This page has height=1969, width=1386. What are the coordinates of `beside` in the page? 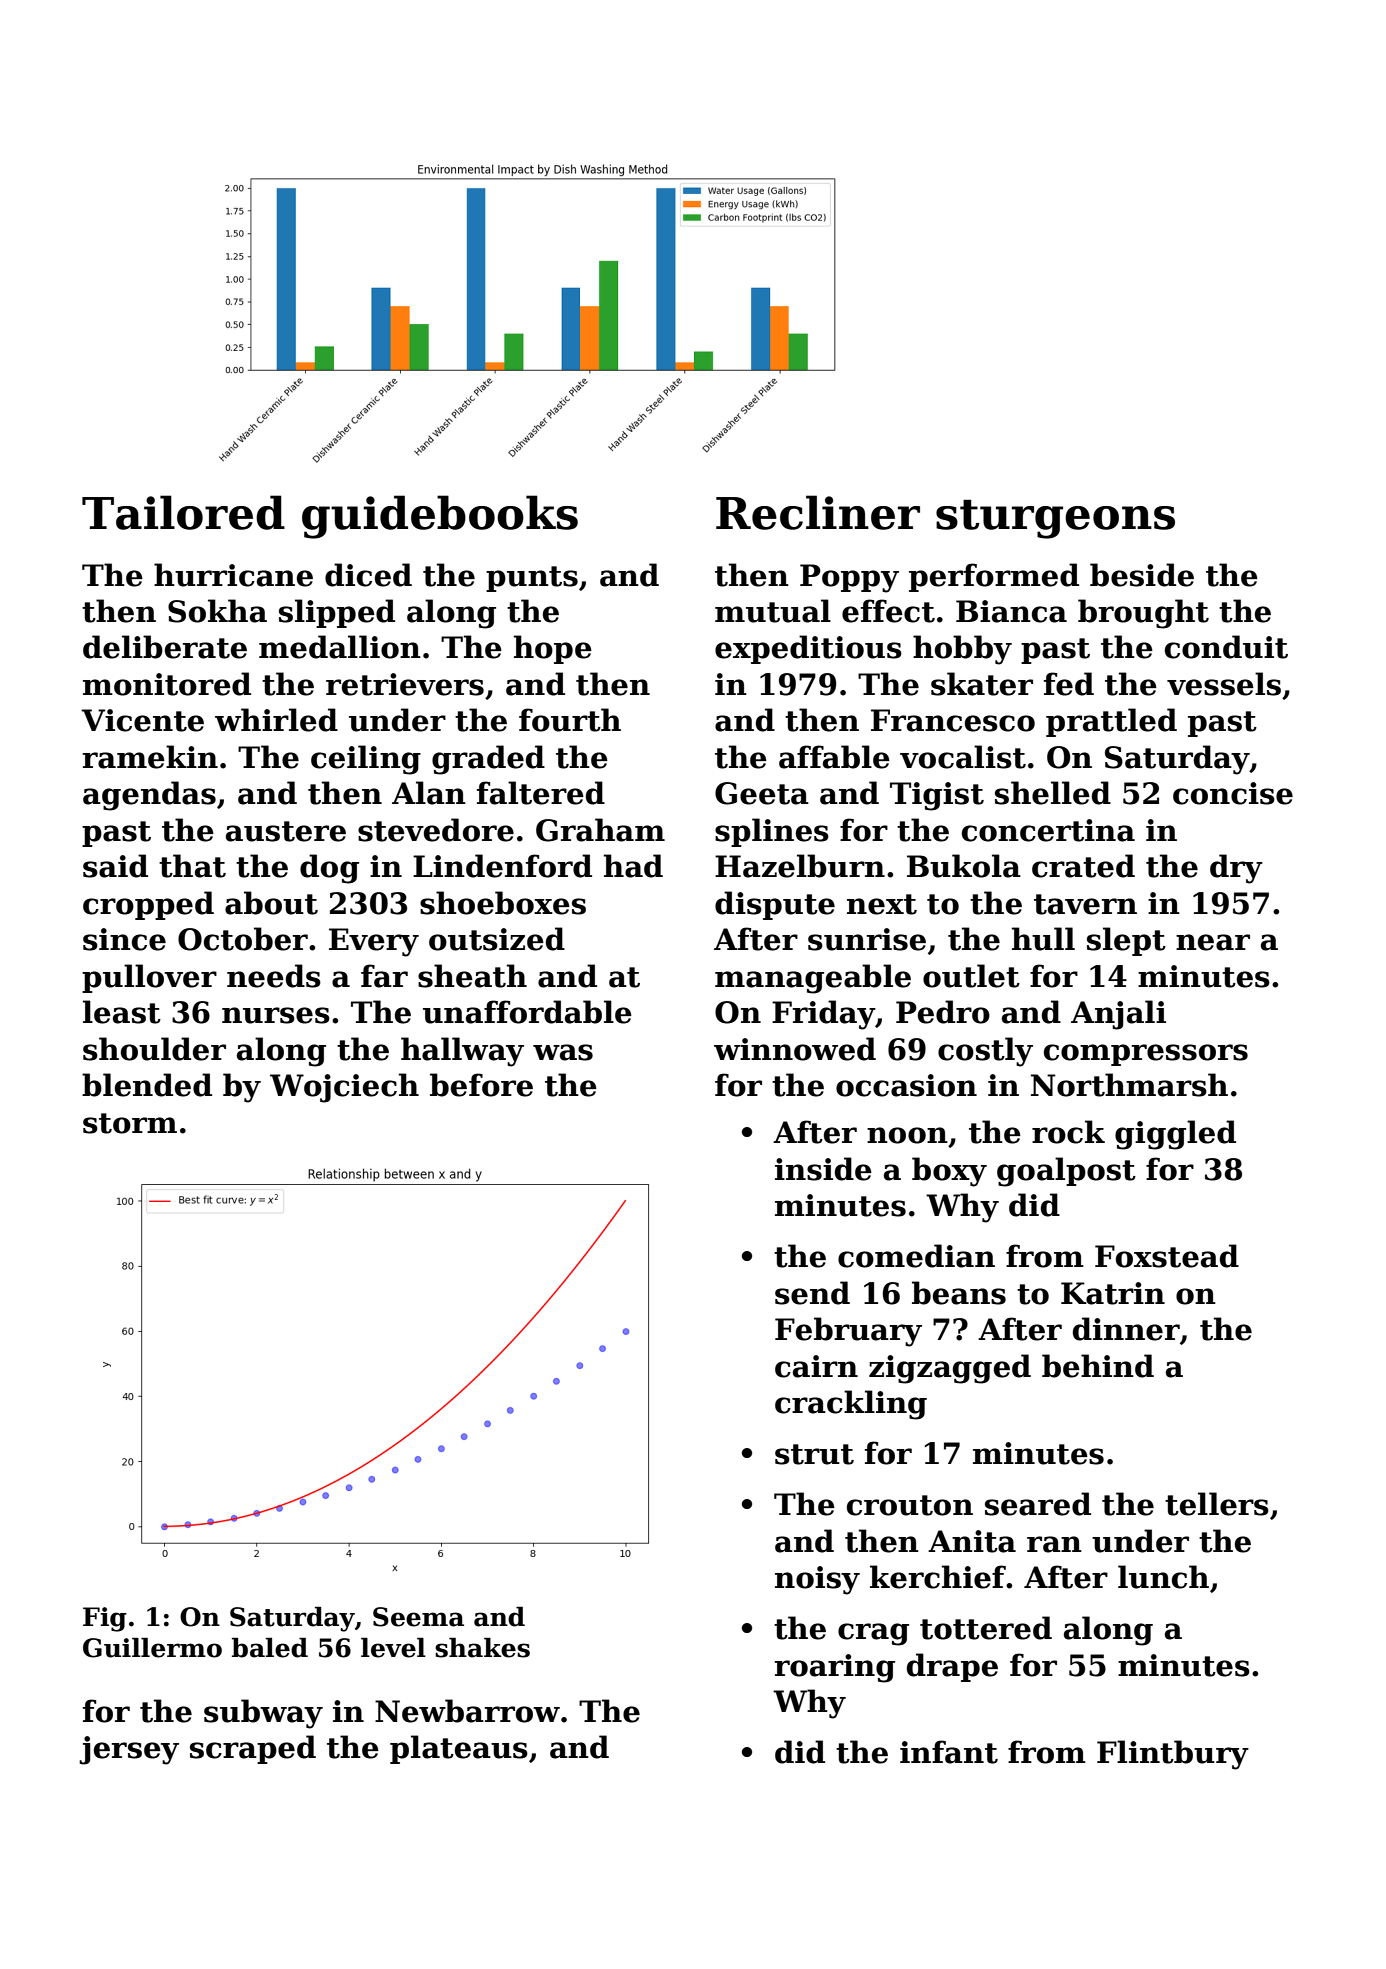 It's located at (1142, 575).
